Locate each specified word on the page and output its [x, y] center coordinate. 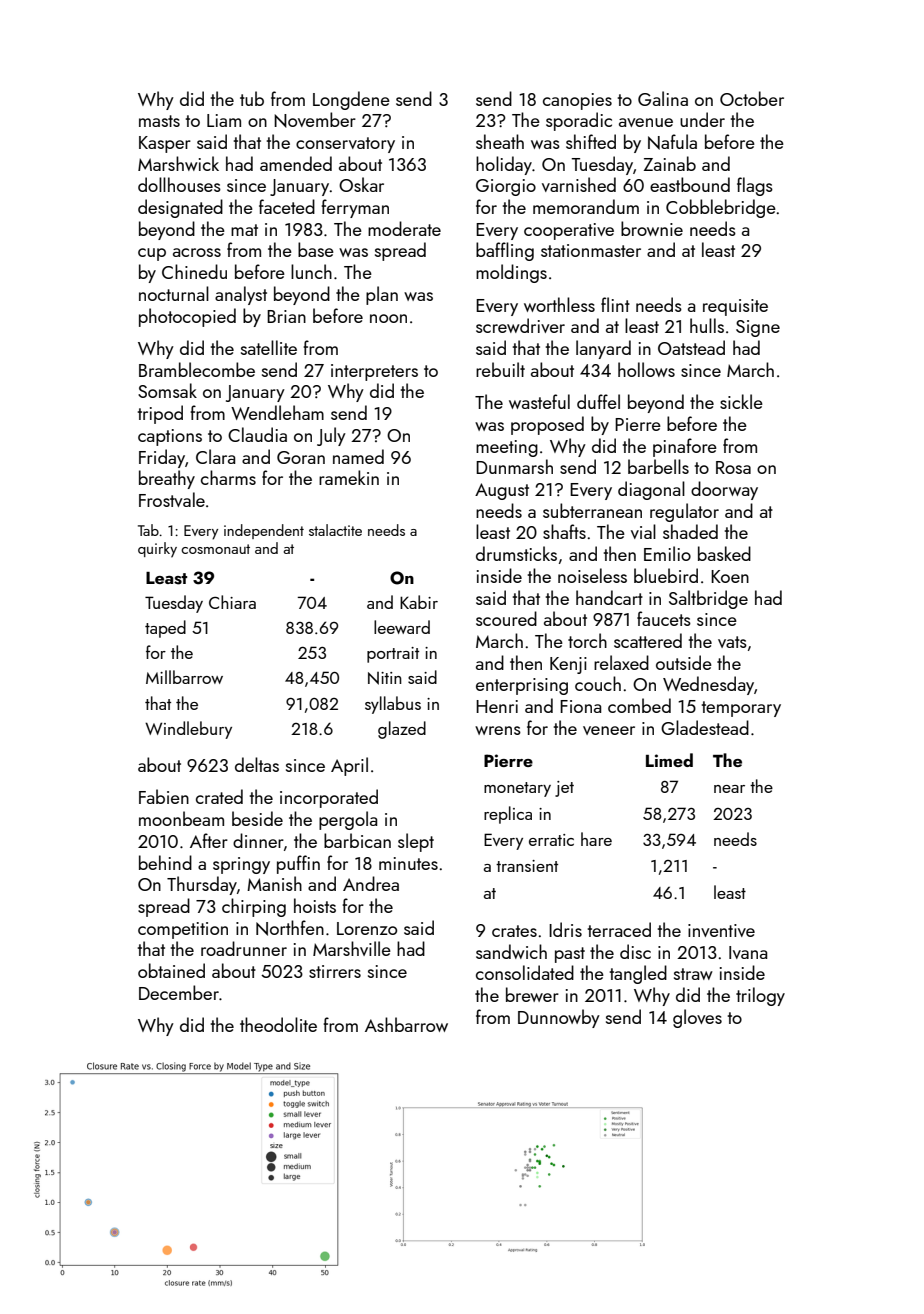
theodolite [278, 1024]
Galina [663, 98]
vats [732, 642]
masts [159, 121]
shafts [564, 531]
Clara [215, 456]
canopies [577, 101]
